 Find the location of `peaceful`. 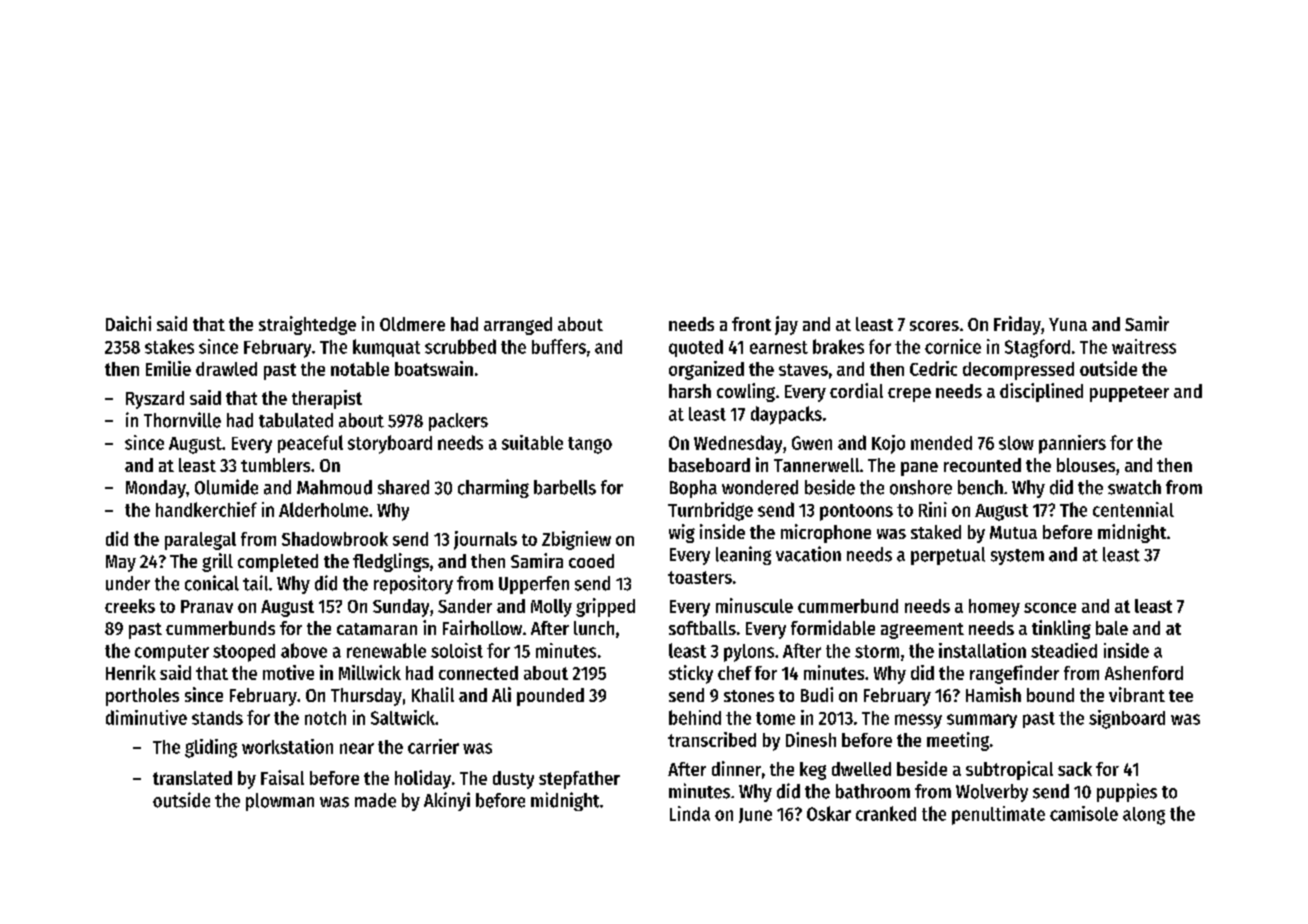

peaceful is located at coordinates (310, 444).
